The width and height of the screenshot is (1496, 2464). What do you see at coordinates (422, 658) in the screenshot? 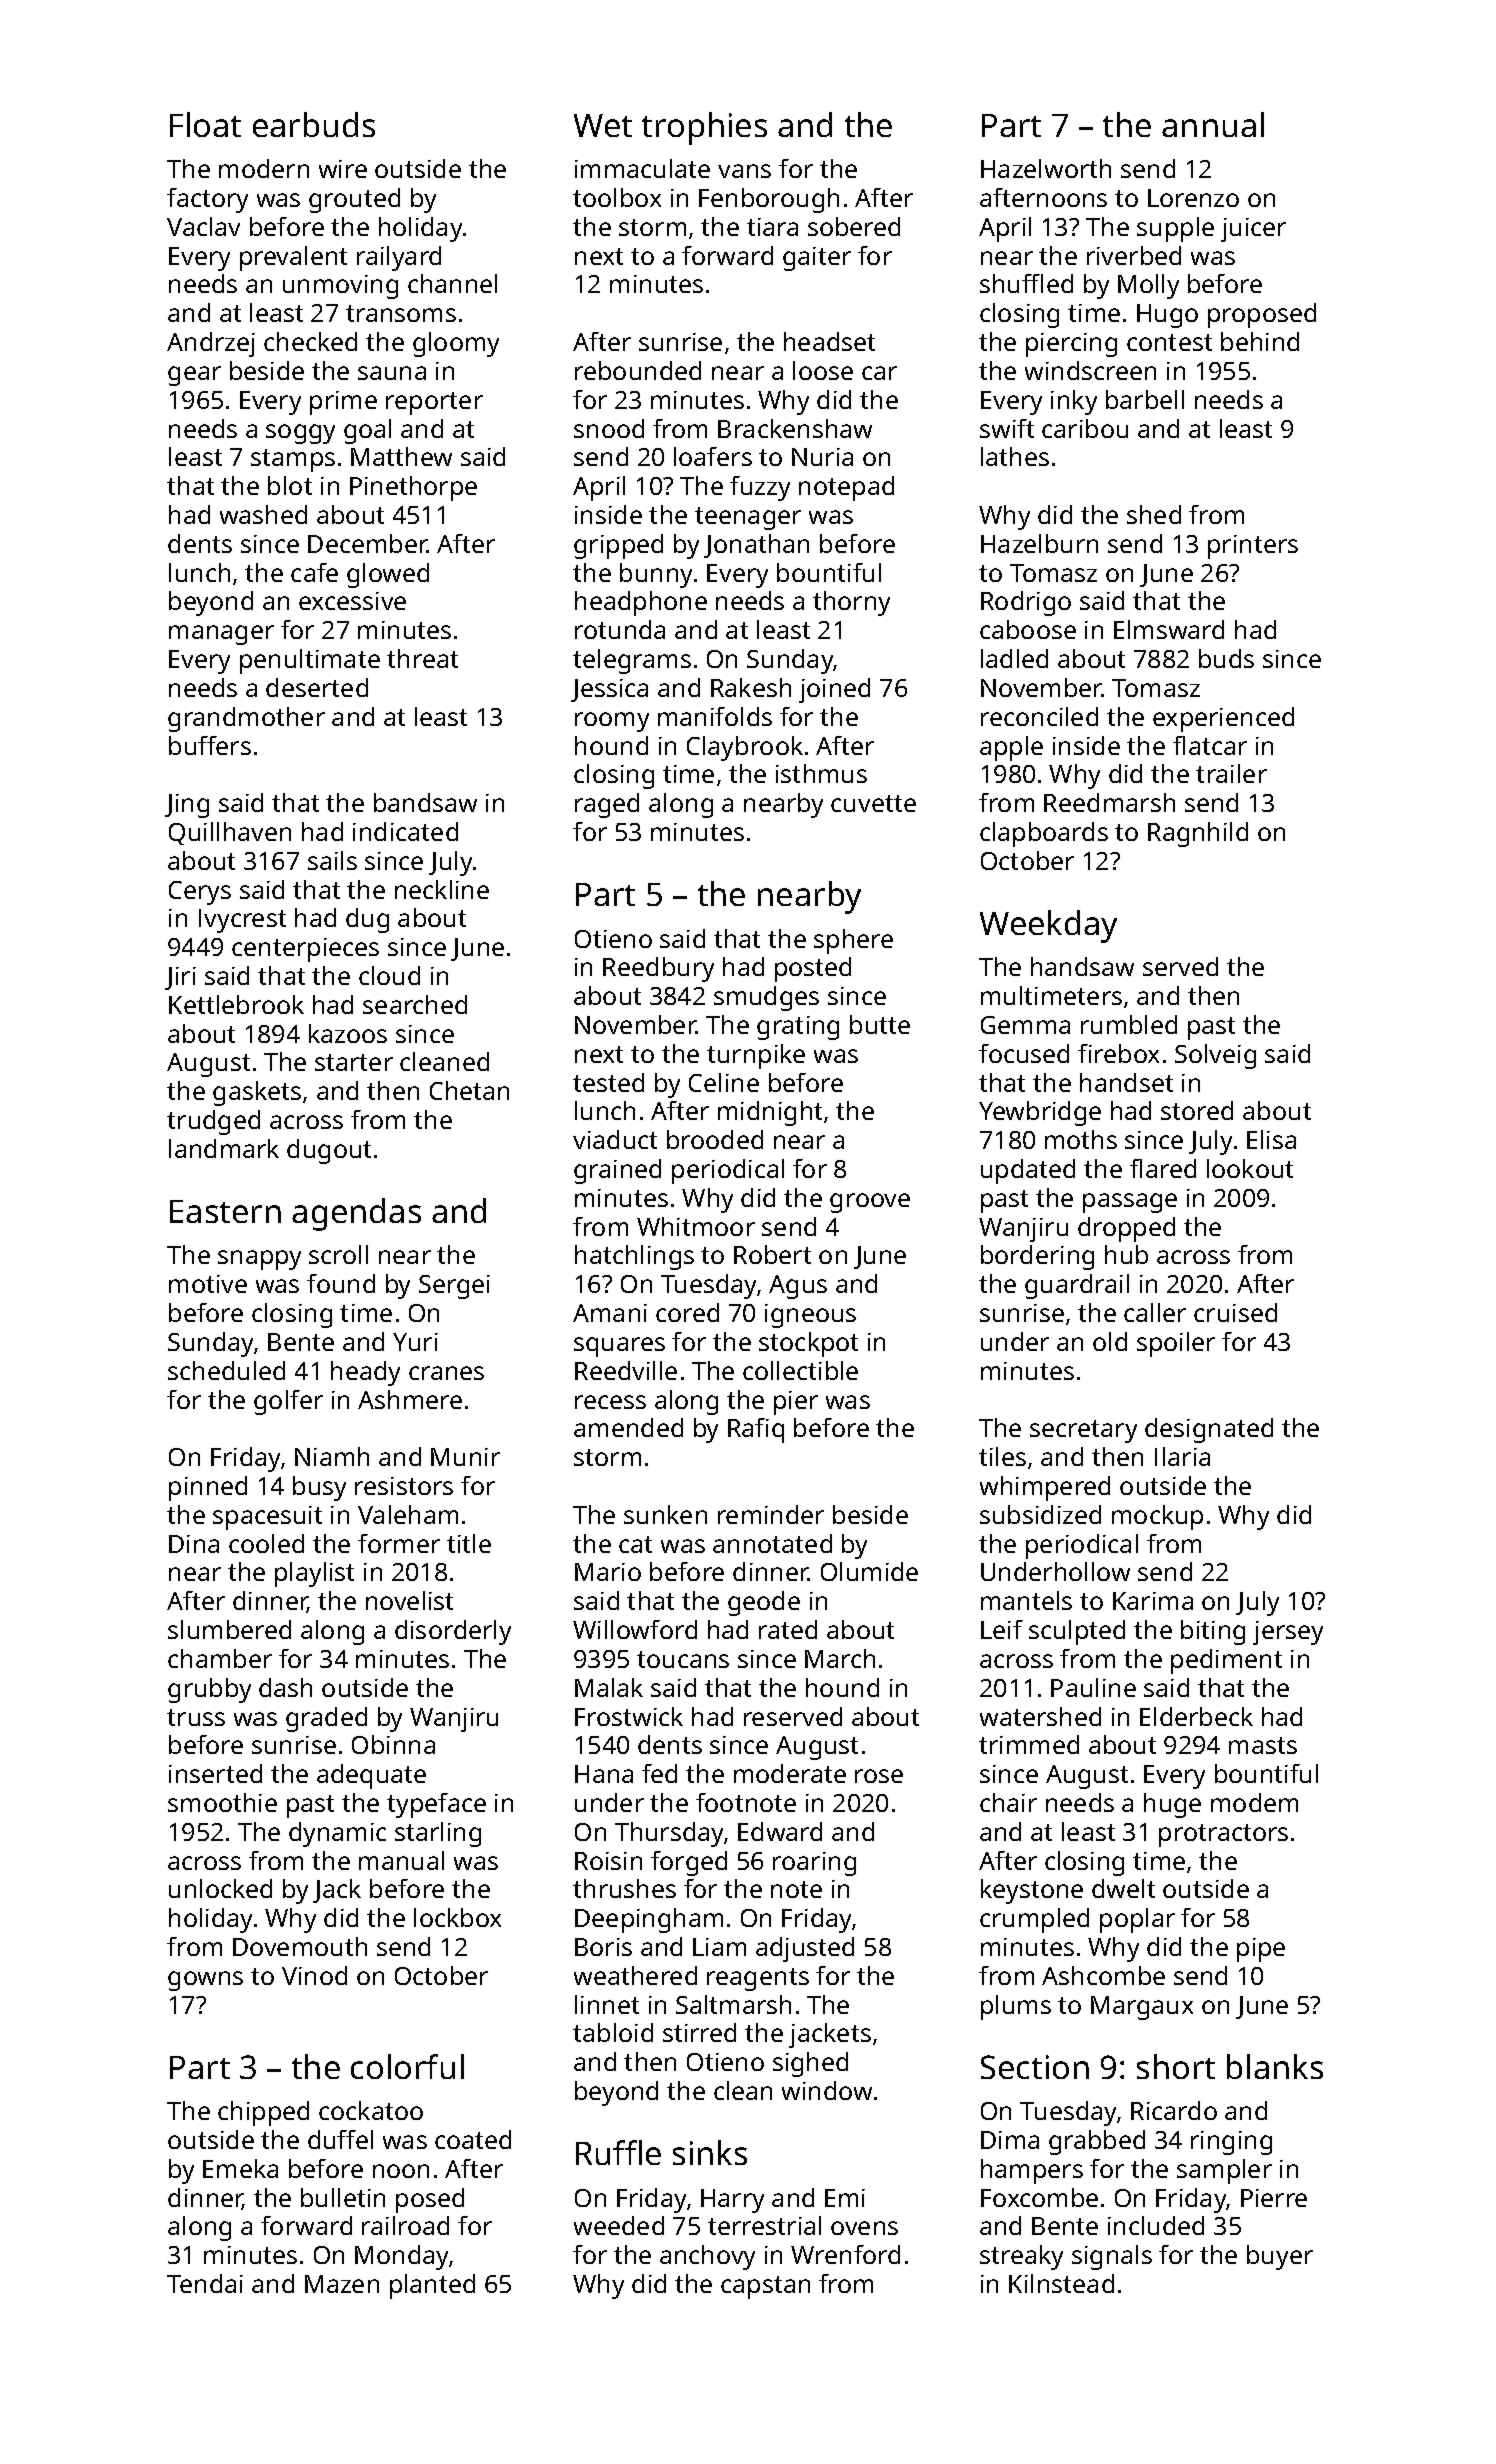
I see `threat` at bounding box center [422, 658].
